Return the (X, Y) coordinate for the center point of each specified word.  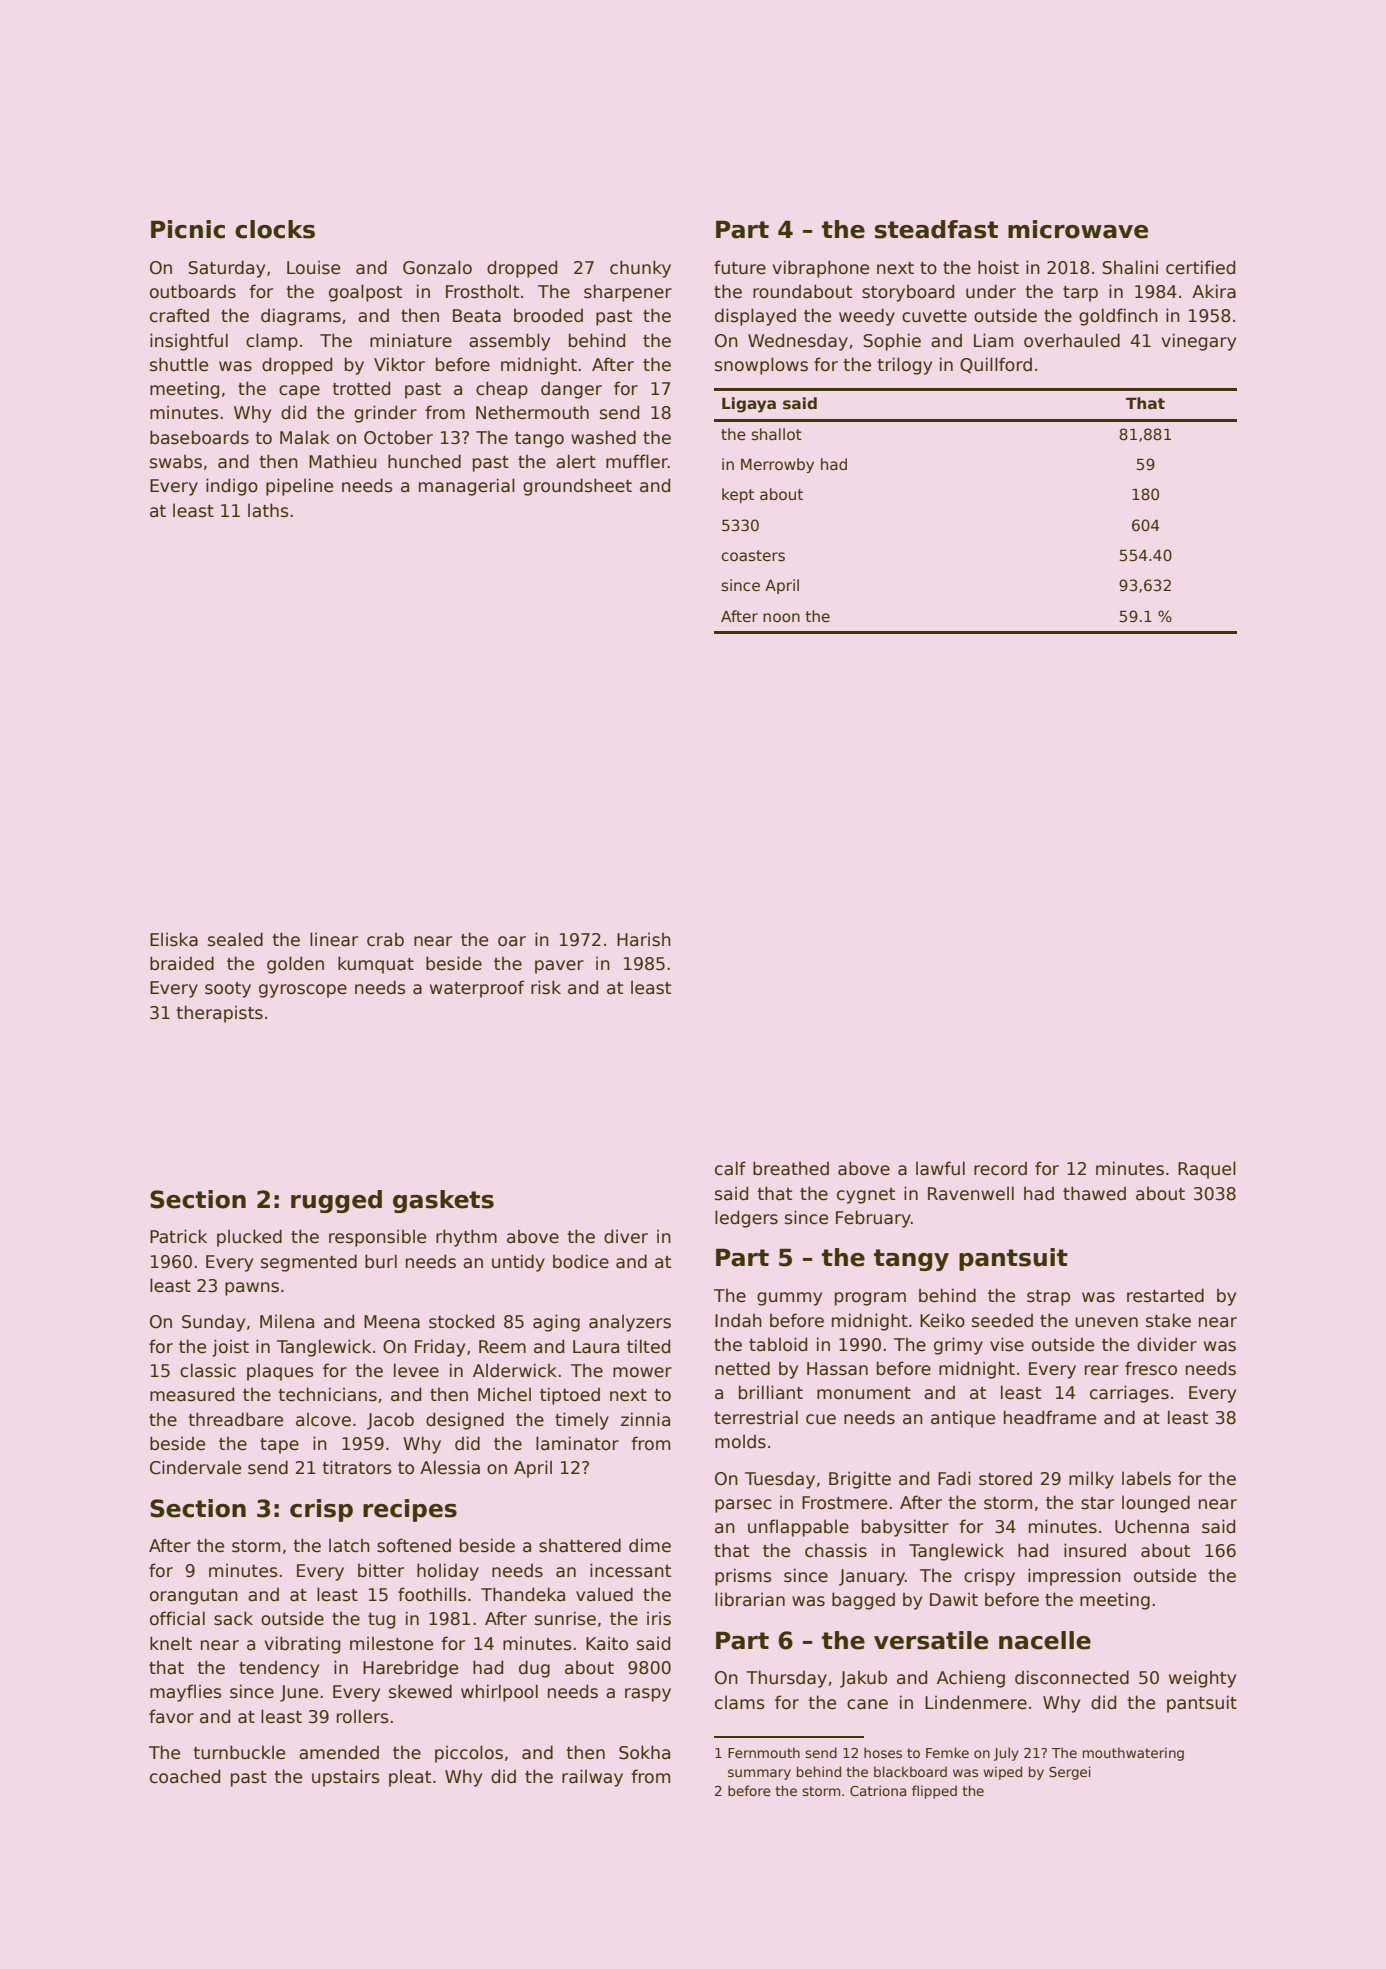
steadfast (936, 229)
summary (759, 1774)
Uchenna (1152, 1526)
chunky (640, 269)
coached (185, 1776)
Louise (313, 267)
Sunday (213, 1323)
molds (740, 1441)
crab (385, 939)
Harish (644, 939)
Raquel (1207, 1170)
